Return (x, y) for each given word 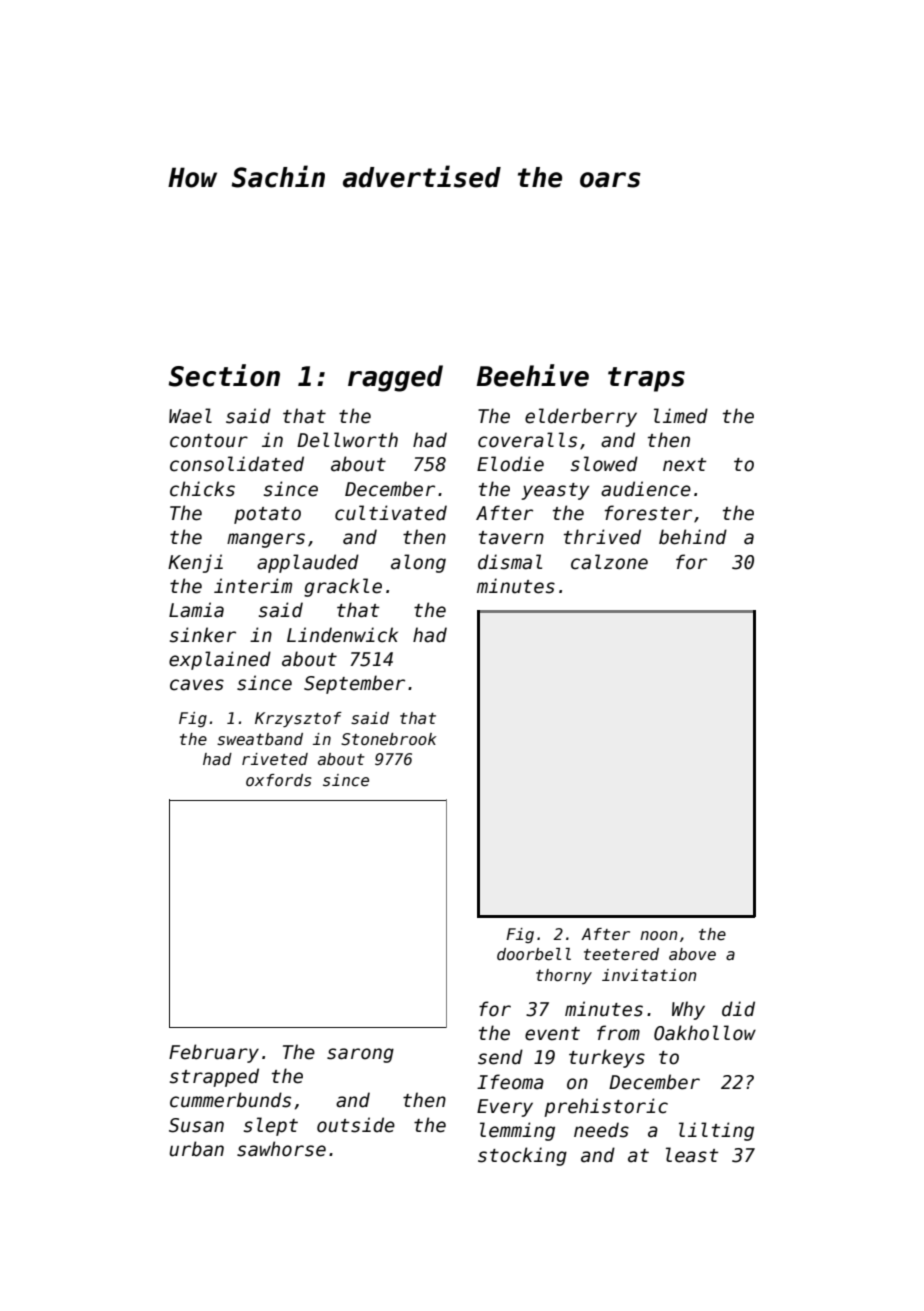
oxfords (279, 780)
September (354, 684)
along (418, 563)
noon (659, 935)
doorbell (534, 954)
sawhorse (281, 1149)
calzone (609, 562)
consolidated (237, 464)
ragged (395, 378)
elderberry (581, 417)
